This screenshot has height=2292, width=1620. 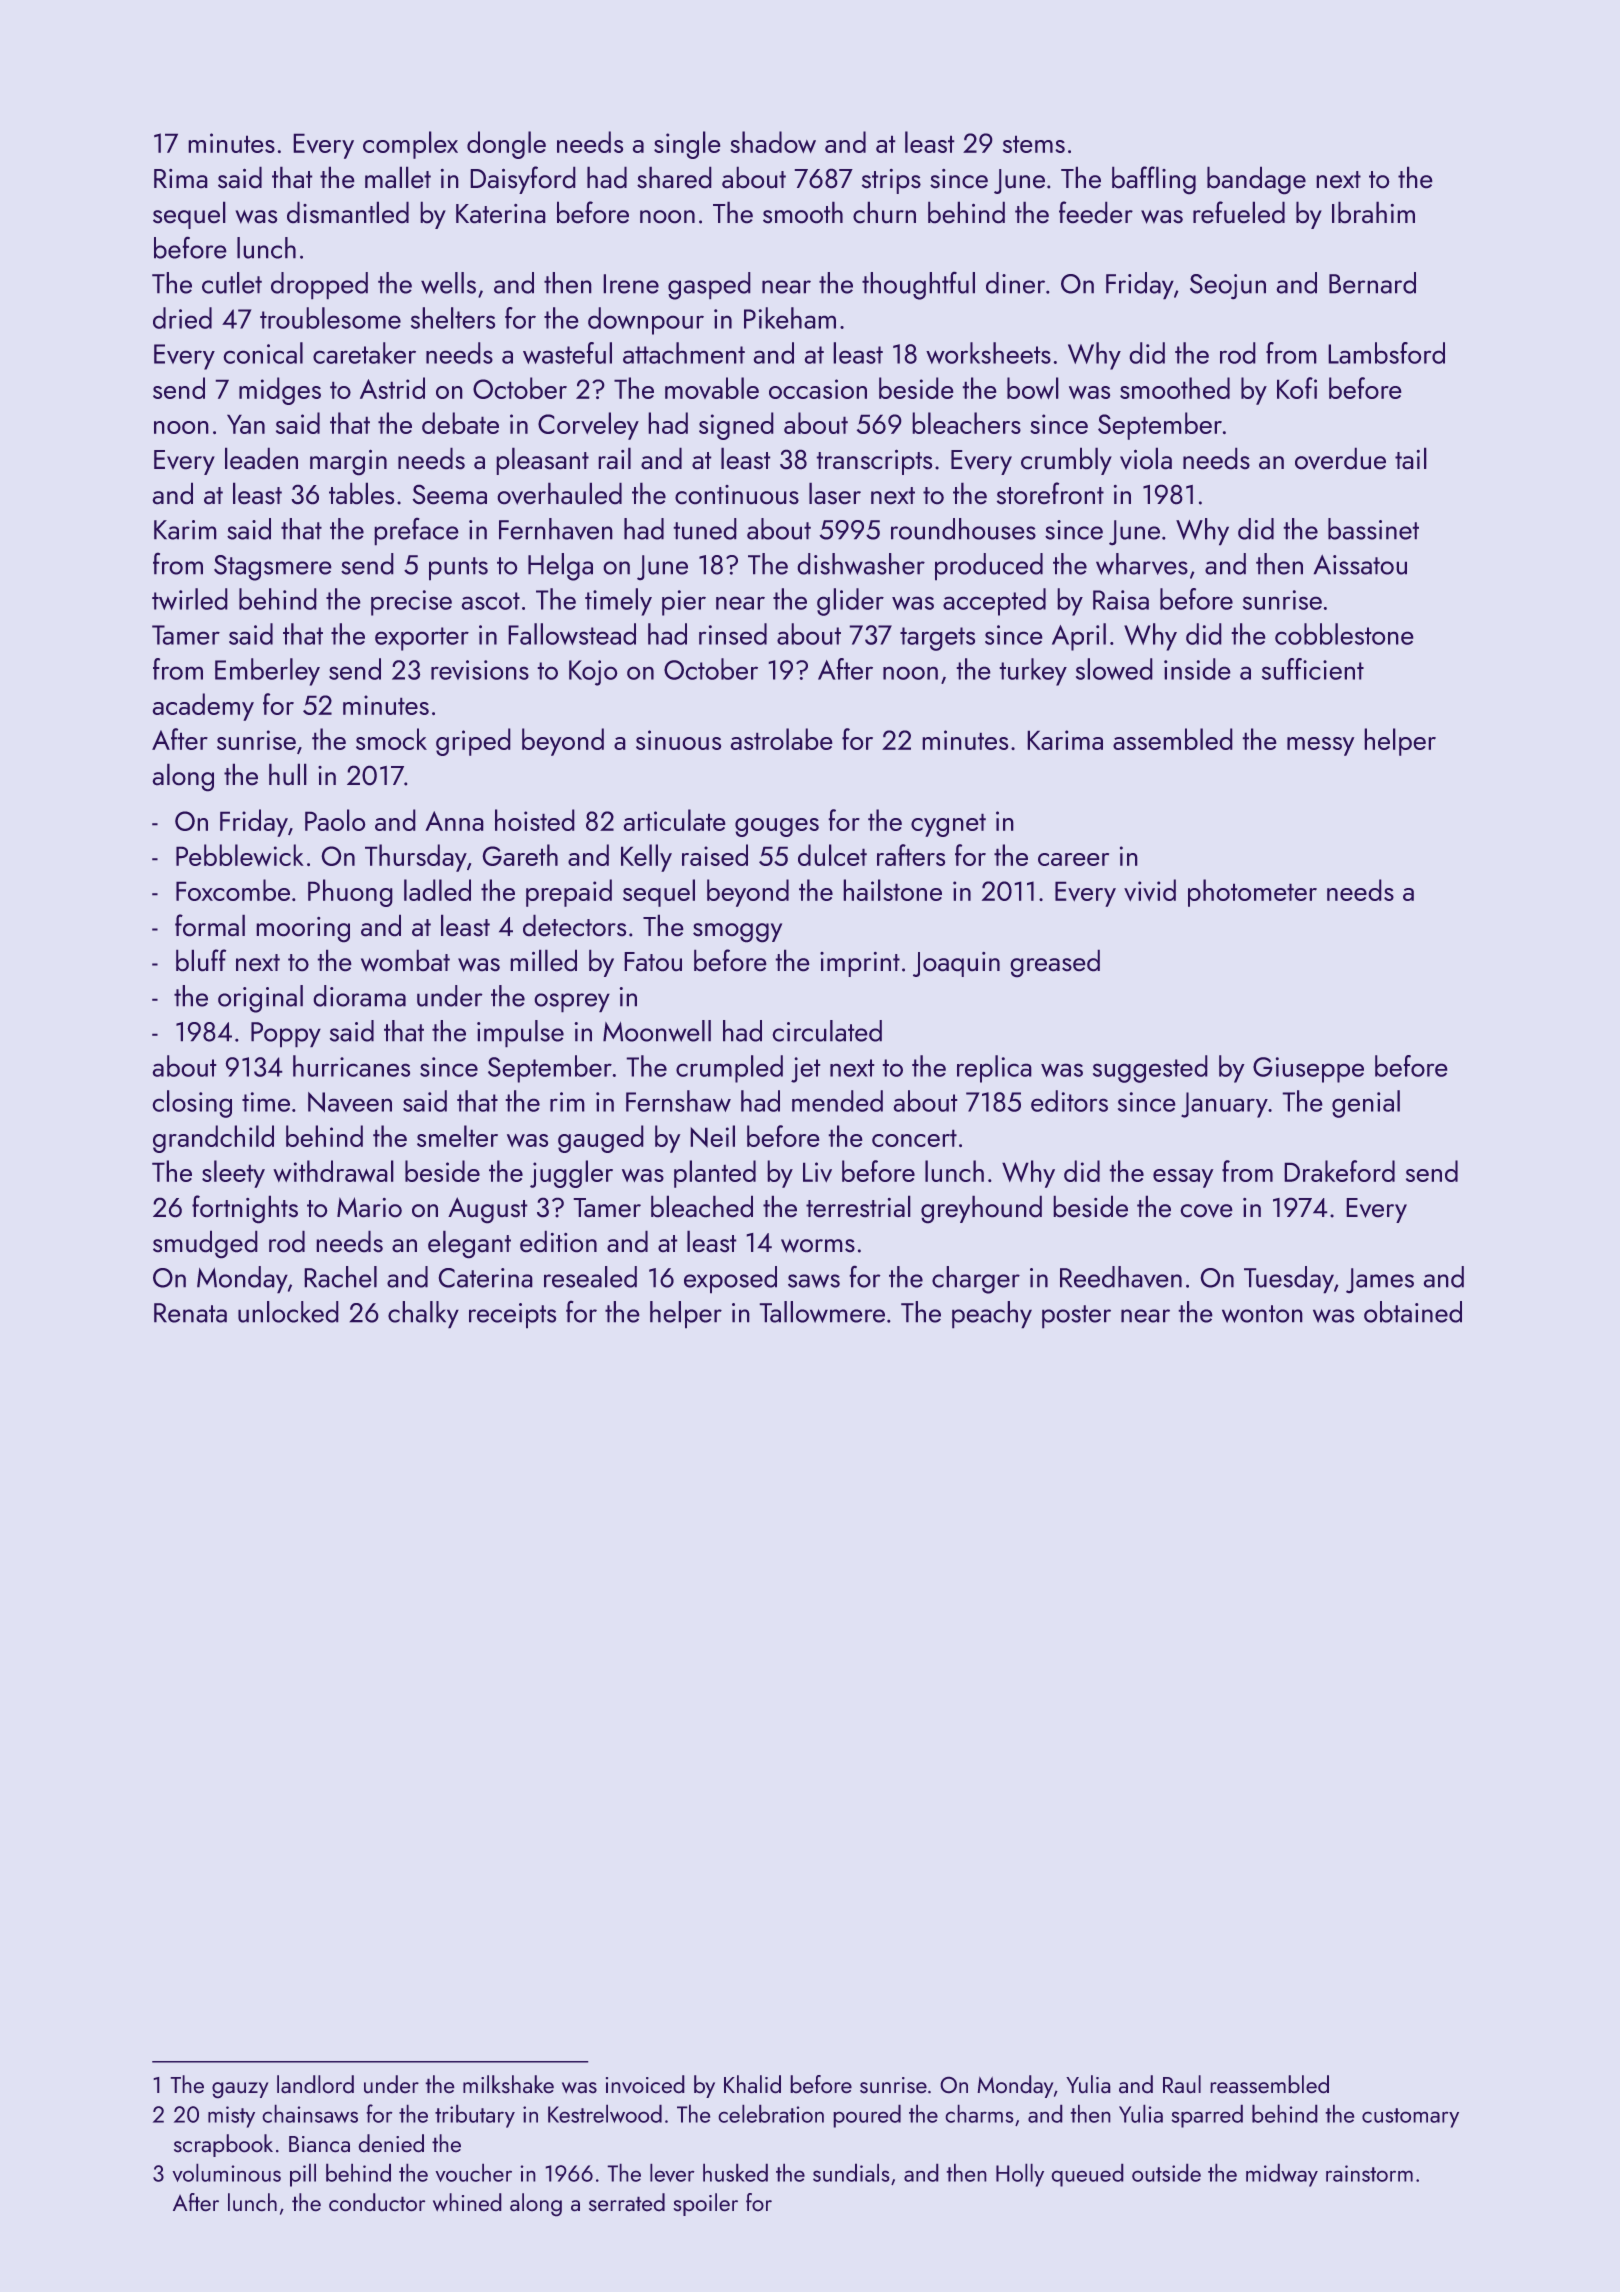 What do you see at coordinates (1182, 2084) in the screenshot?
I see `Raul` at bounding box center [1182, 2084].
